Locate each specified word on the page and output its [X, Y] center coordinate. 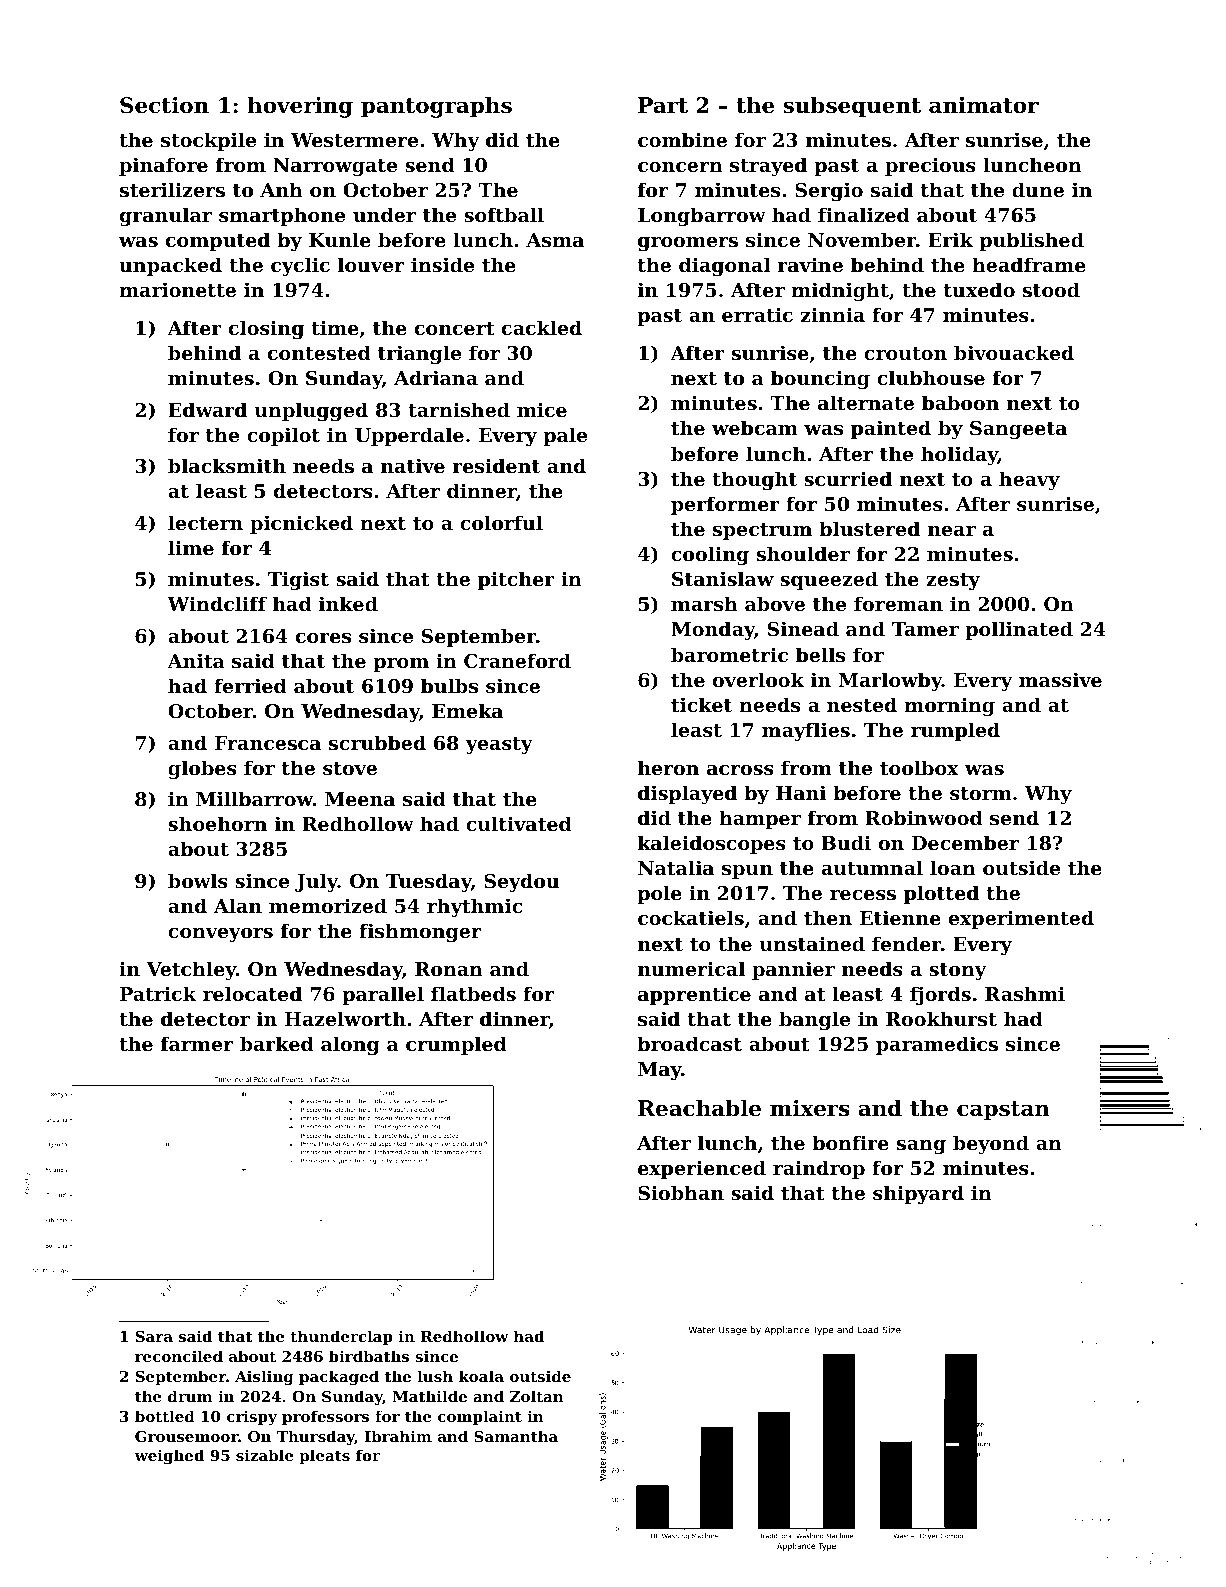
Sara [154, 1336]
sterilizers [172, 189]
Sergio [829, 191]
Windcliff [217, 603]
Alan [238, 905]
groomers [688, 244]
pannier [793, 970]
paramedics [937, 1045]
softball [504, 215]
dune [1038, 189]
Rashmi [1025, 994]
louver [371, 264]
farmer [197, 1043]
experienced [702, 1169]
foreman [898, 603]
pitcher [516, 580]
